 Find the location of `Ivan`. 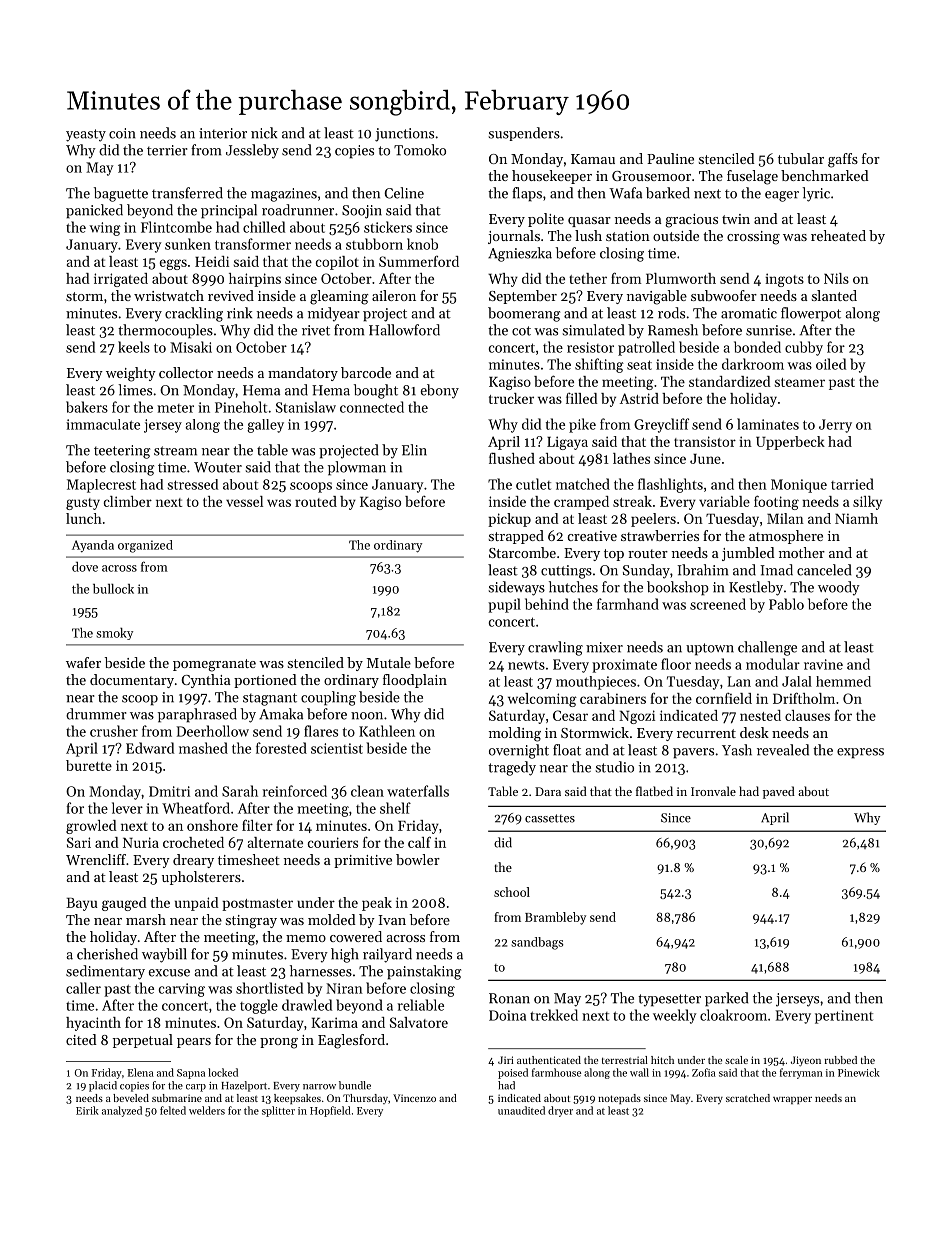

Ivan is located at coordinates (392, 920).
